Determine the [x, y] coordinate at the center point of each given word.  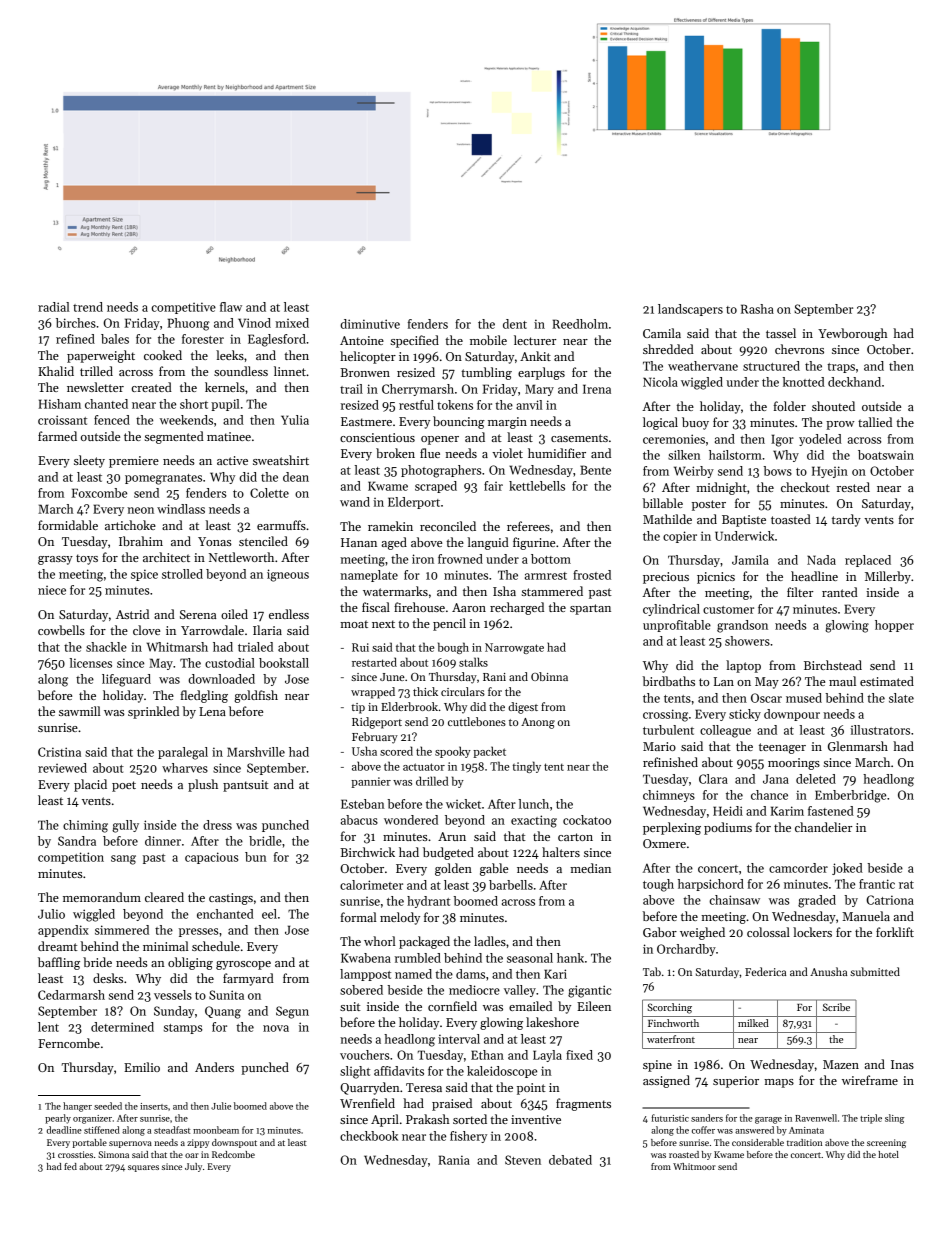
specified [415, 341]
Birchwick [367, 852]
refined [75, 339]
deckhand [854, 382]
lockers [812, 932]
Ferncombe [69, 1043]
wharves [185, 768]
